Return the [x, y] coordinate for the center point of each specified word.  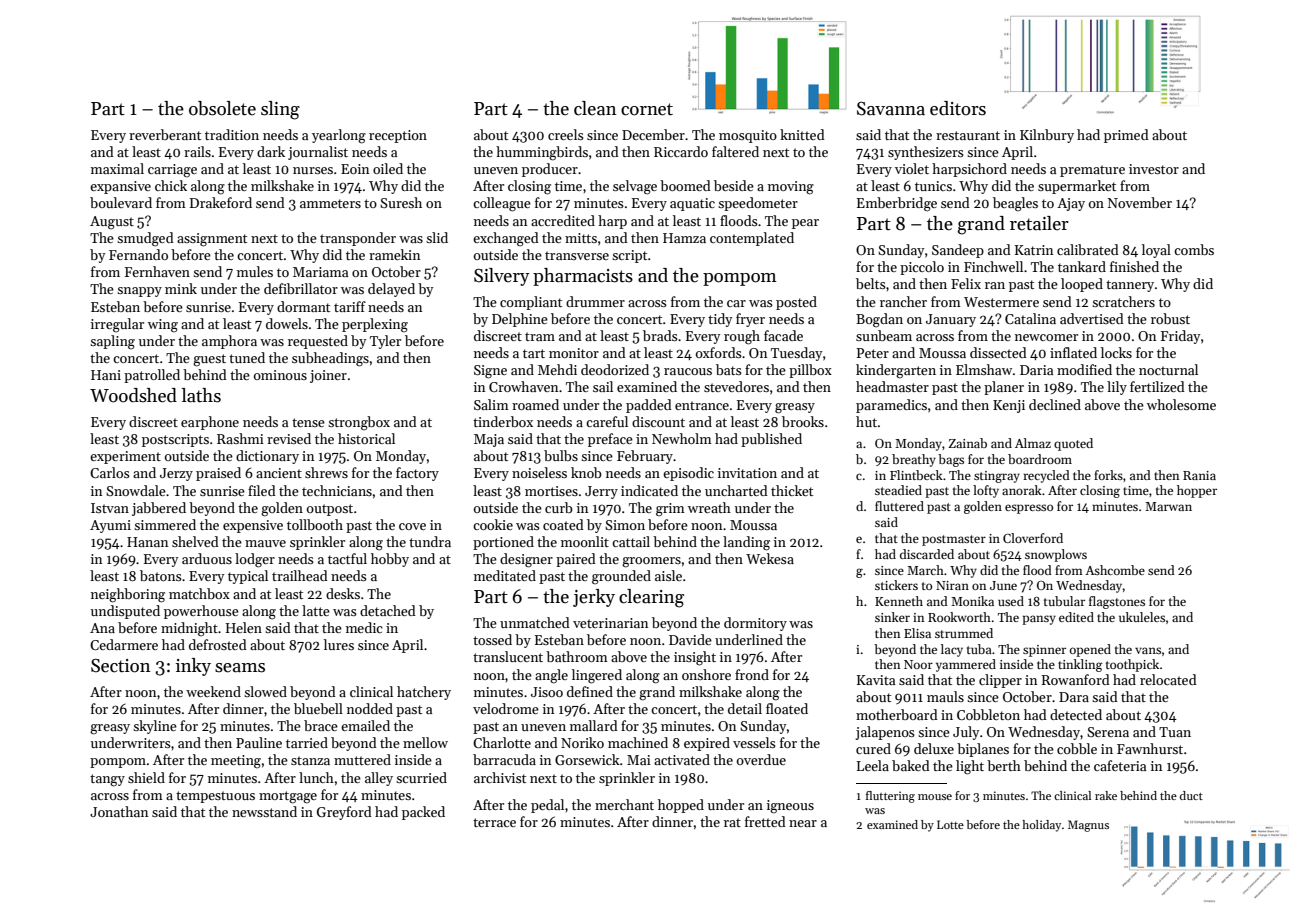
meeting [236, 762]
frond [752, 674]
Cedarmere [124, 644]
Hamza [684, 238]
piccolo [922, 268]
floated [787, 708]
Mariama [320, 272]
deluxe [934, 748]
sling [280, 110]
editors [958, 108]
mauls [945, 696]
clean [595, 108]
